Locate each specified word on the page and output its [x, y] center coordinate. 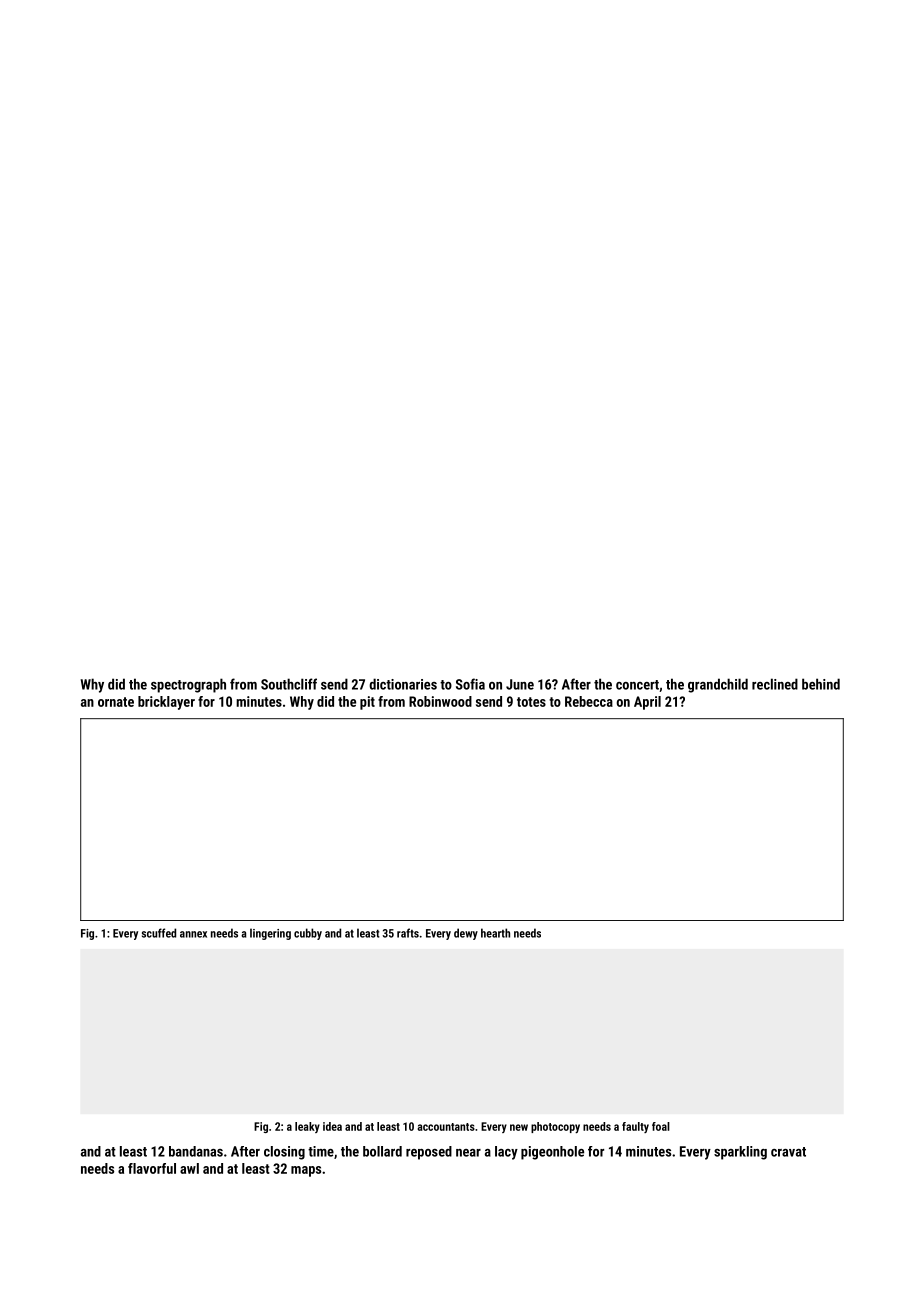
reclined [775, 684]
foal [661, 1126]
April [647, 703]
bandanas [196, 1151]
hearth [495, 933]
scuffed [159, 933]
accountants [446, 1127]
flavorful [152, 1168]
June [520, 684]
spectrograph [188, 685]
